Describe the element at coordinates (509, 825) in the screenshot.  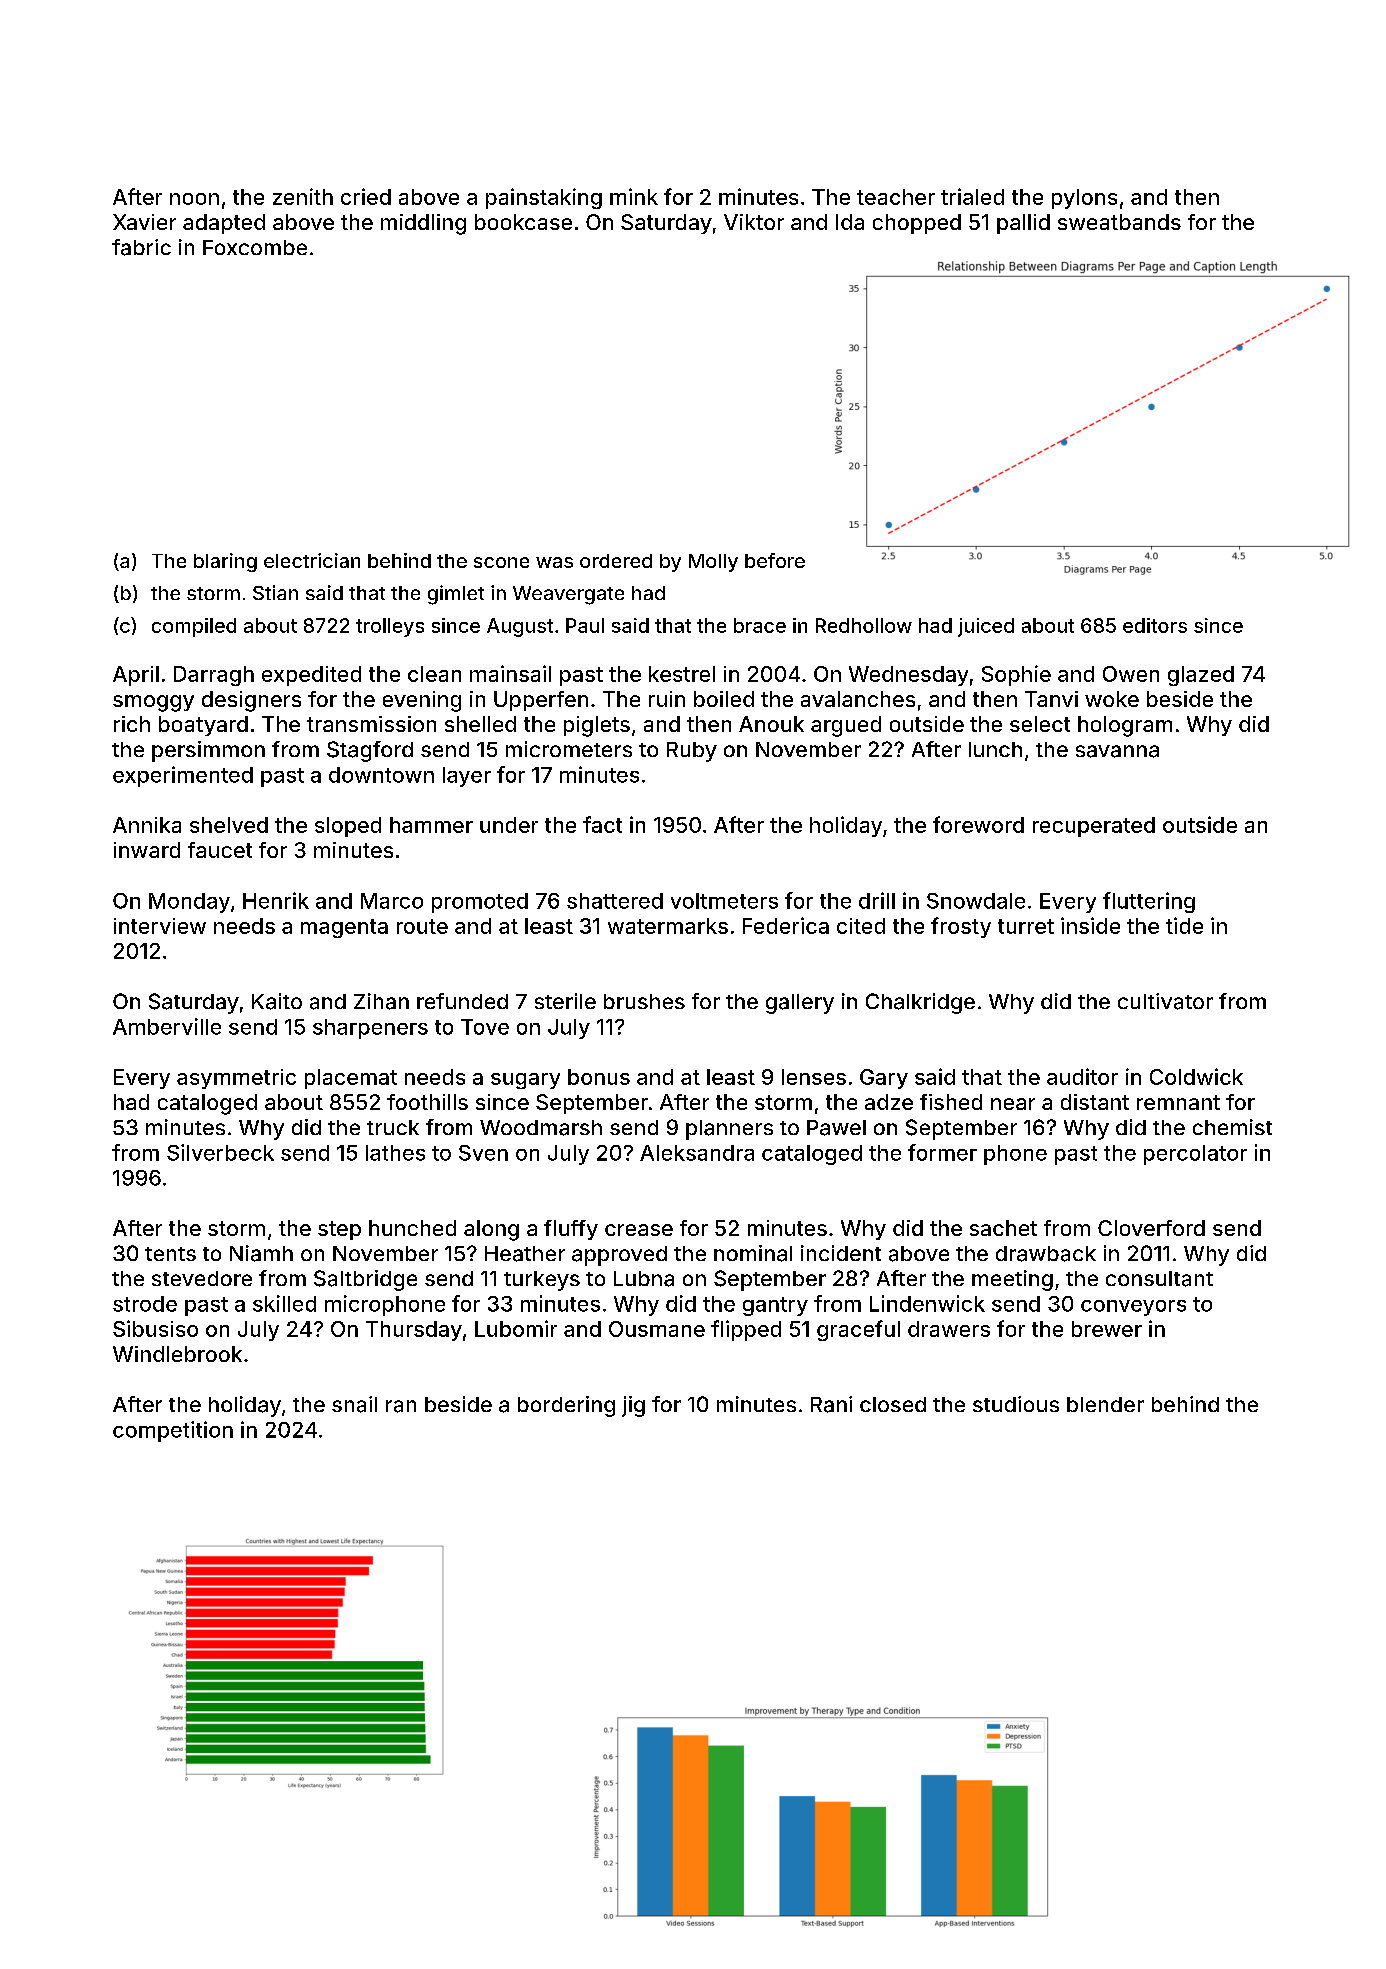
I see `under` at that location.
